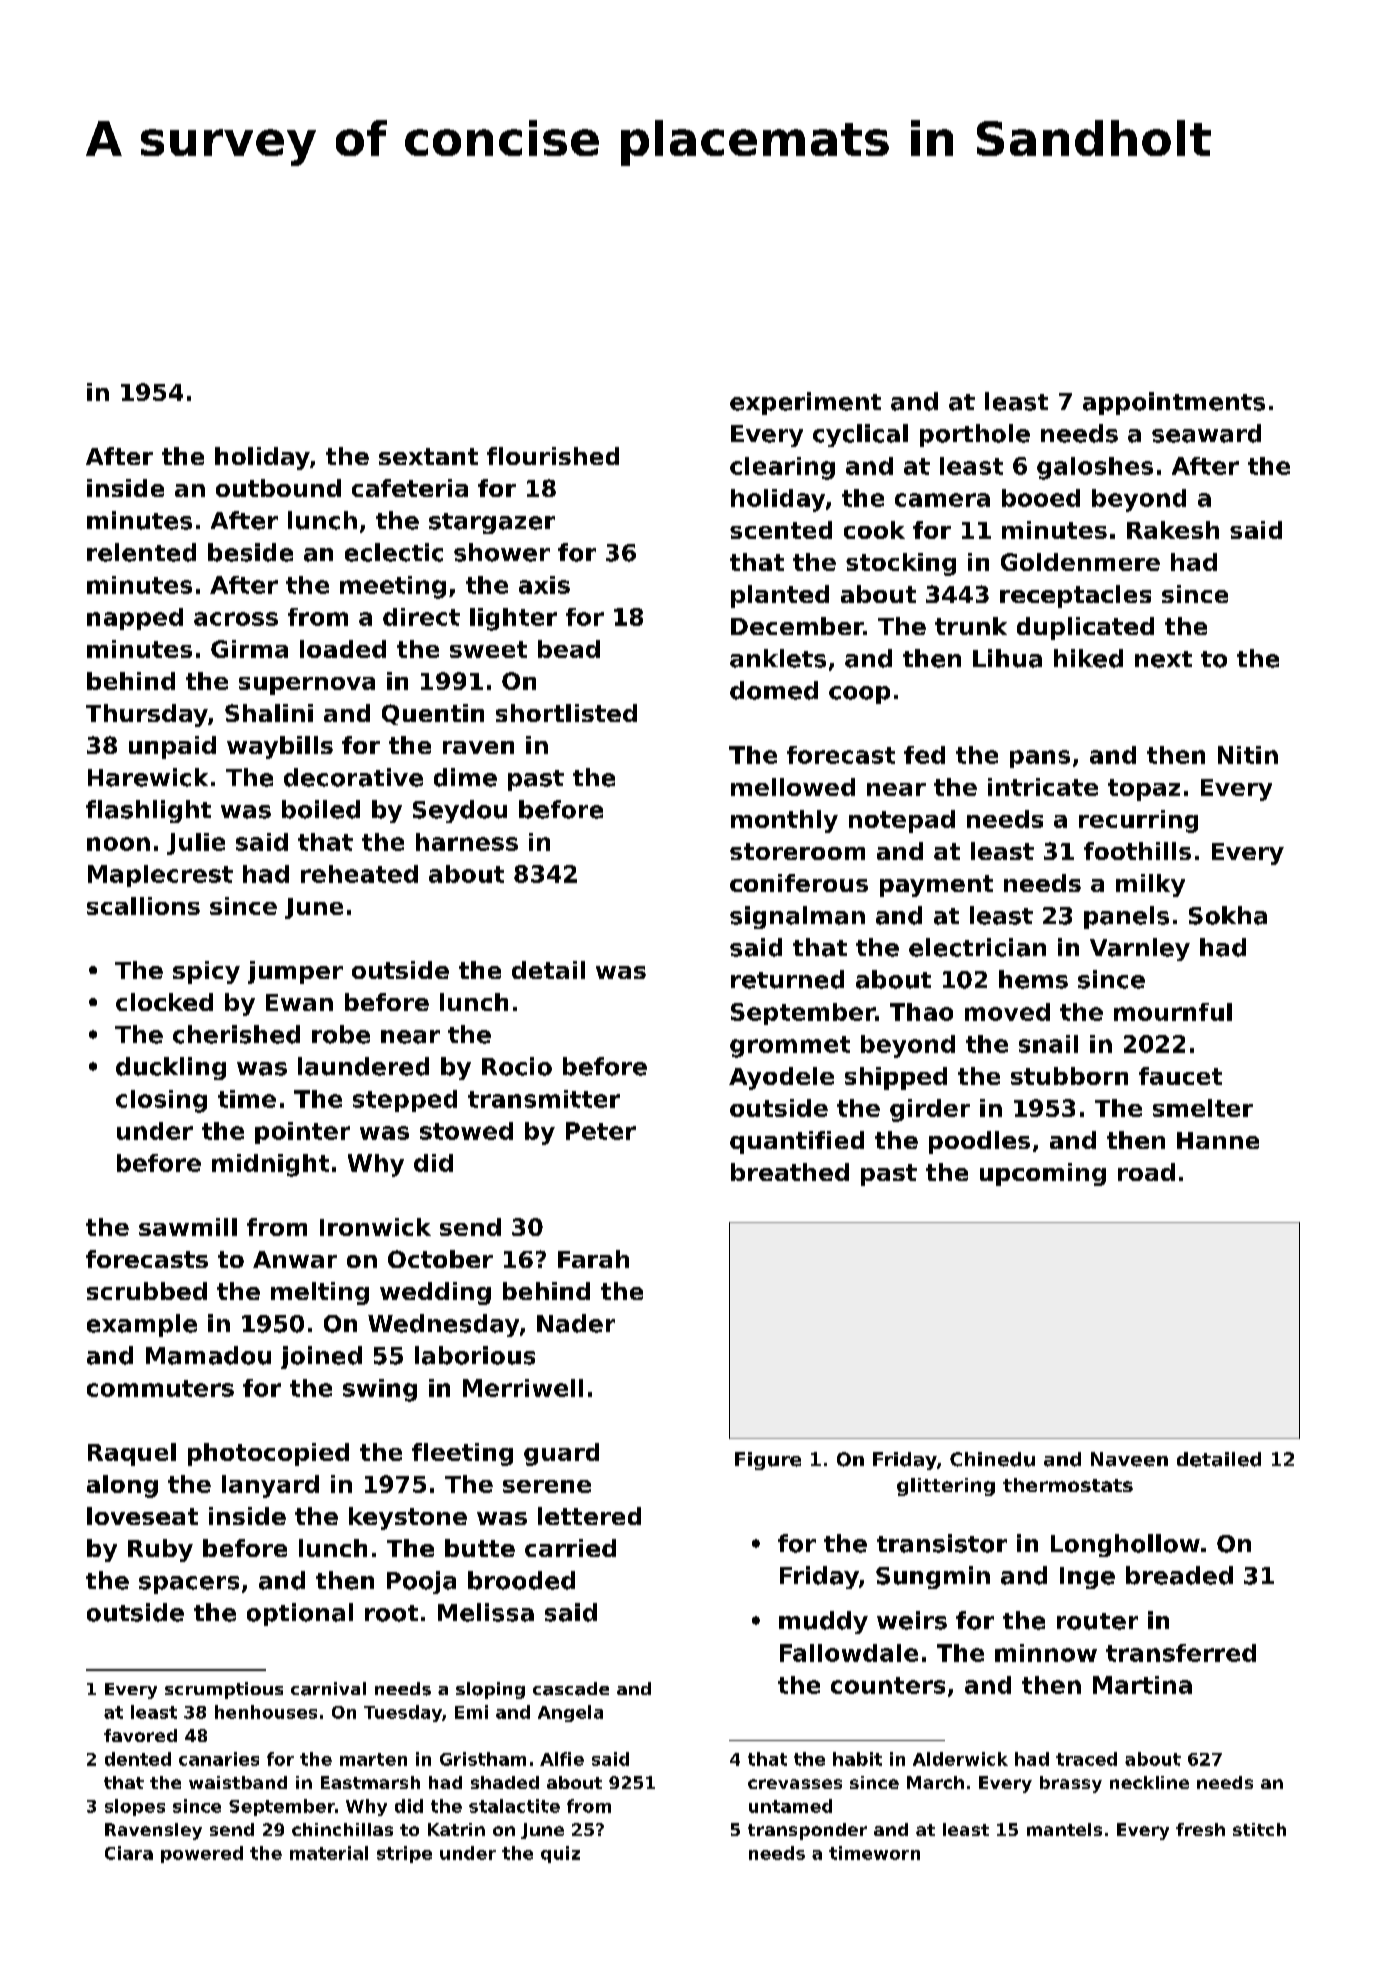  What do you see at coordinates (270, 1165) in the image?
I see `midnight` at bounding box center [270, 1165].
